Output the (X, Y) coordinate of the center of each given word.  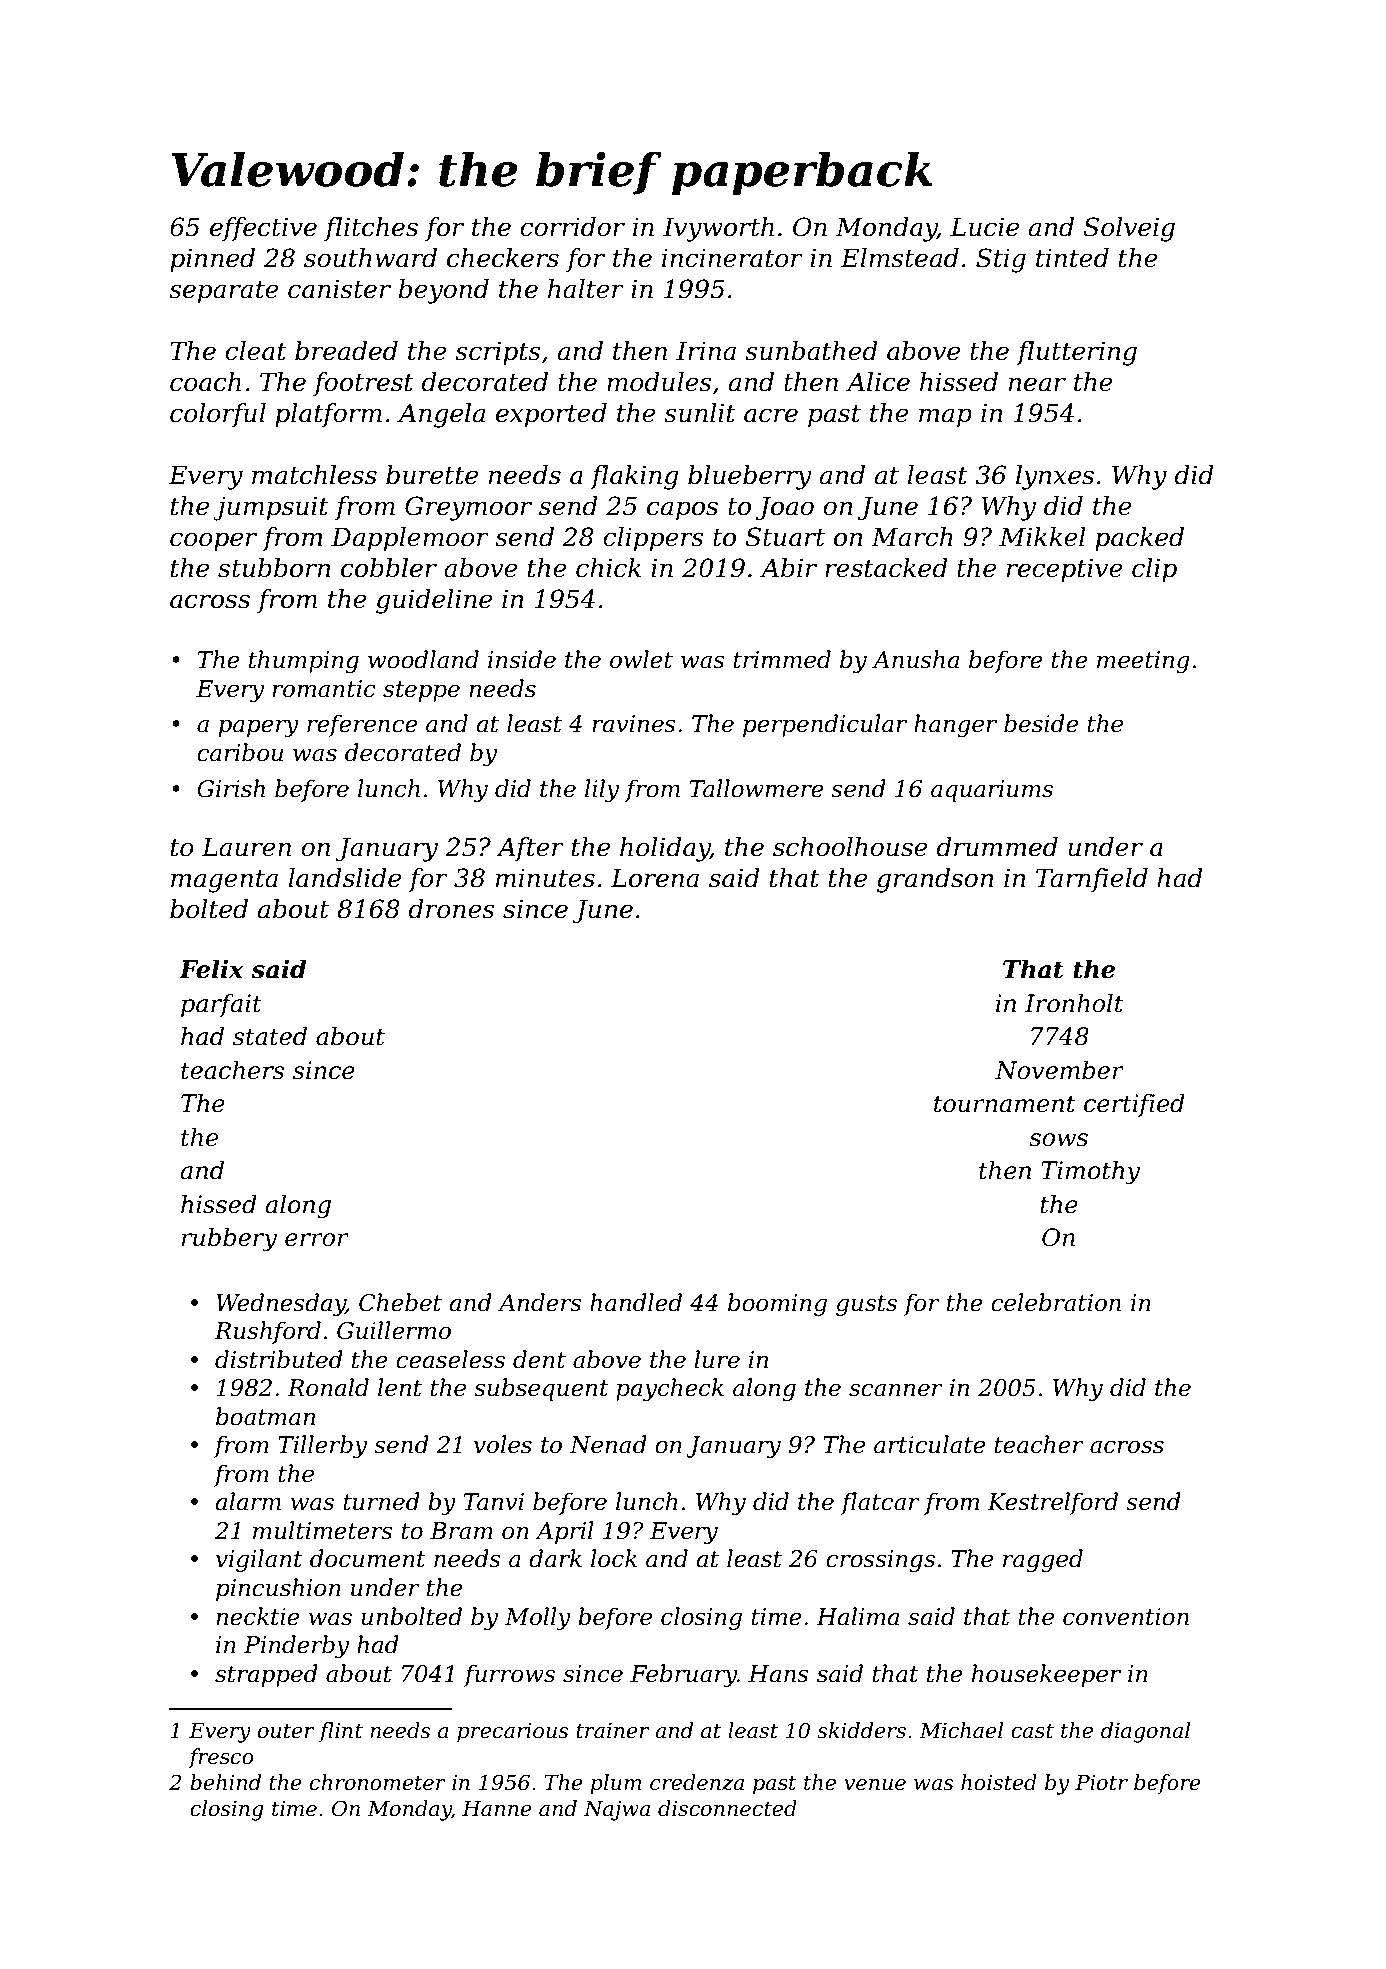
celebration (1056, 1302)
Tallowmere (757, 788)
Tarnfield (1092, 880)
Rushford (267, 1332)
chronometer (378, 1782)
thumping (304, 661)
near (1037, 384)
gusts (866, 1305)
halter (586, 289)
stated (270, 1036)
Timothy (1090, 1172)
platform (328, 415)
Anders (540, 1302)
